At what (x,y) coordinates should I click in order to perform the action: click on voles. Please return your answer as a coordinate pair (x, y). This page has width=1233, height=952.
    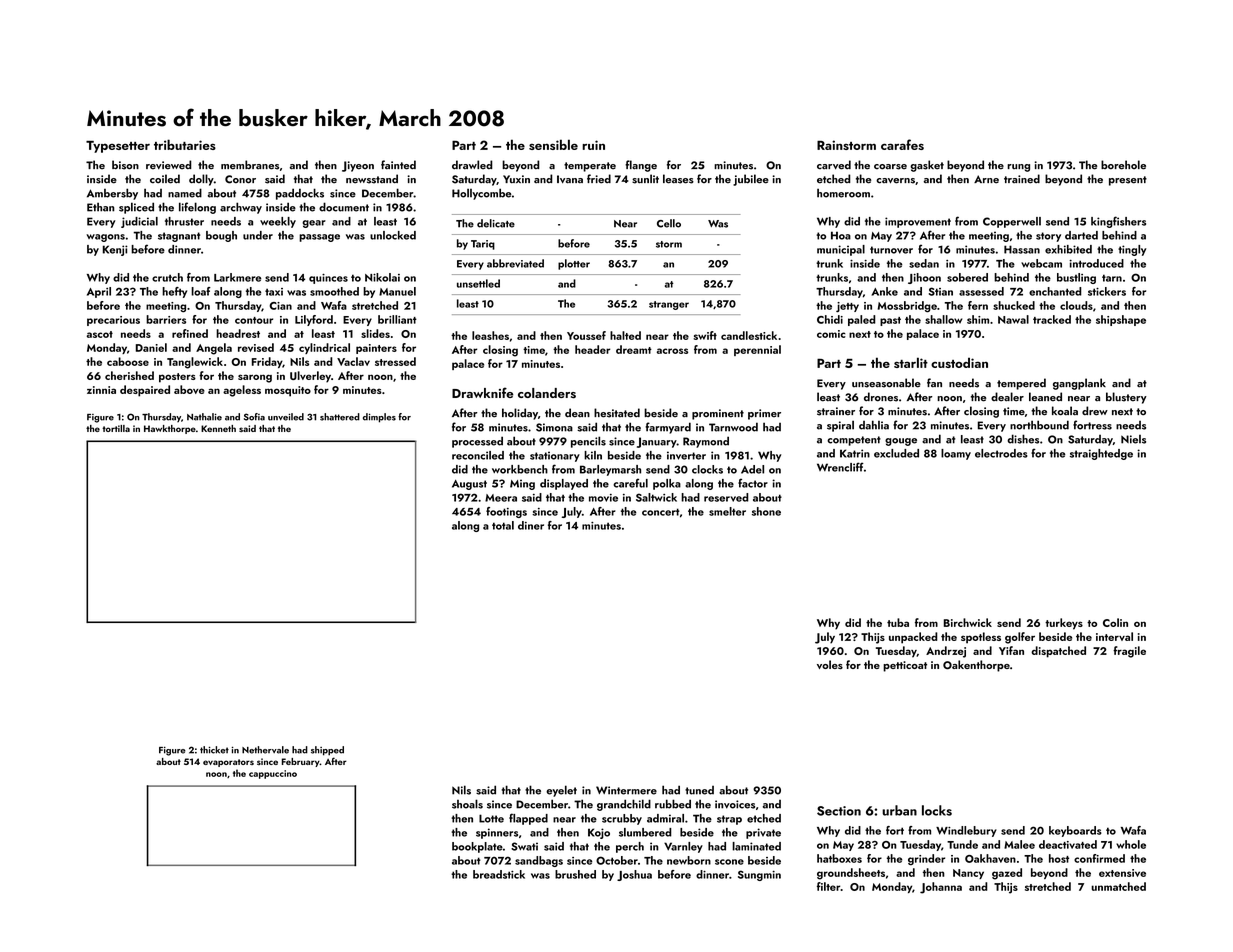
    Looking at the image, I should click on (830, 664).
